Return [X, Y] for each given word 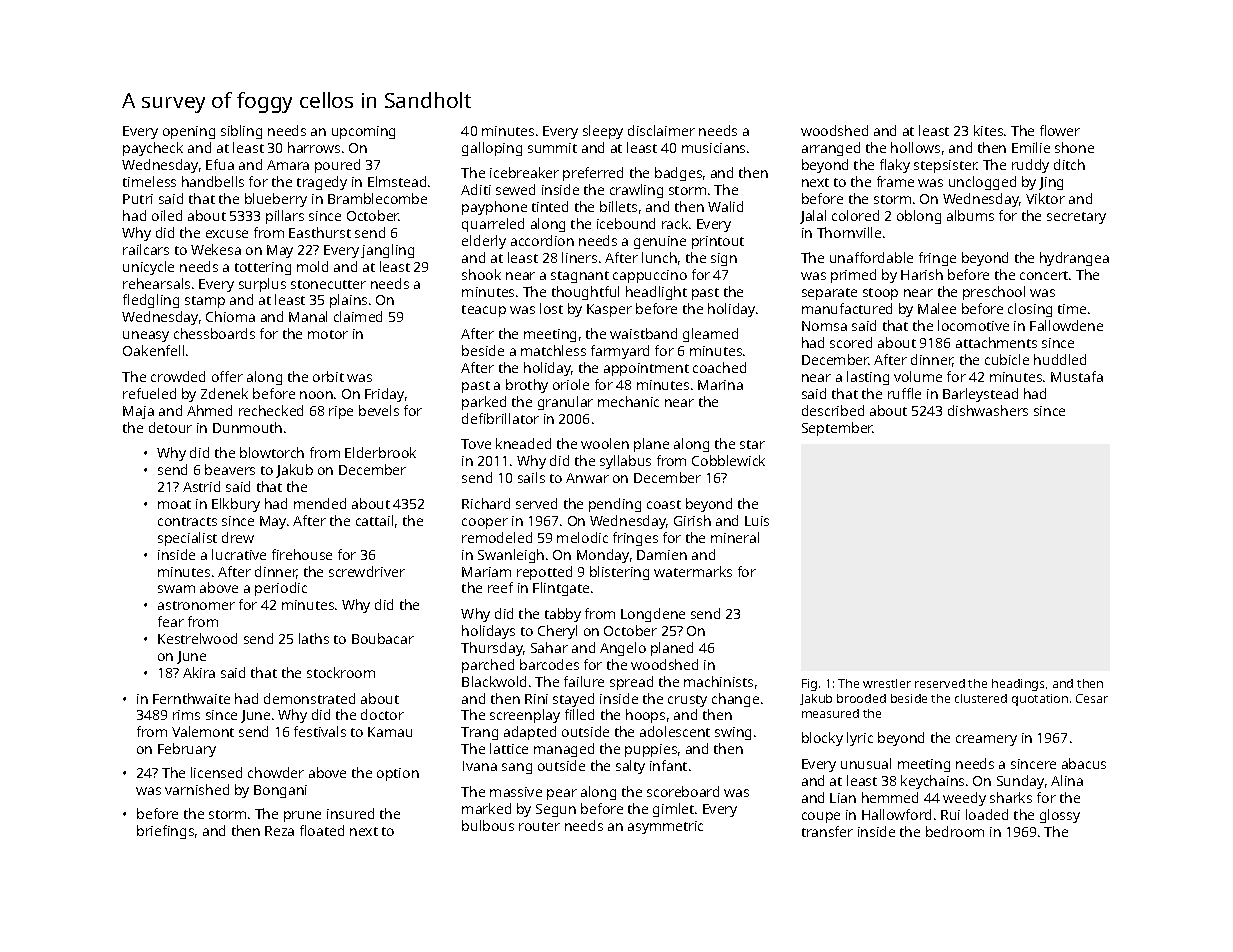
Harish [922, 274]
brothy [527, 386]
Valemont [203, 731]
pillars [285, 217]
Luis [757, 521]
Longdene [653, 615]
